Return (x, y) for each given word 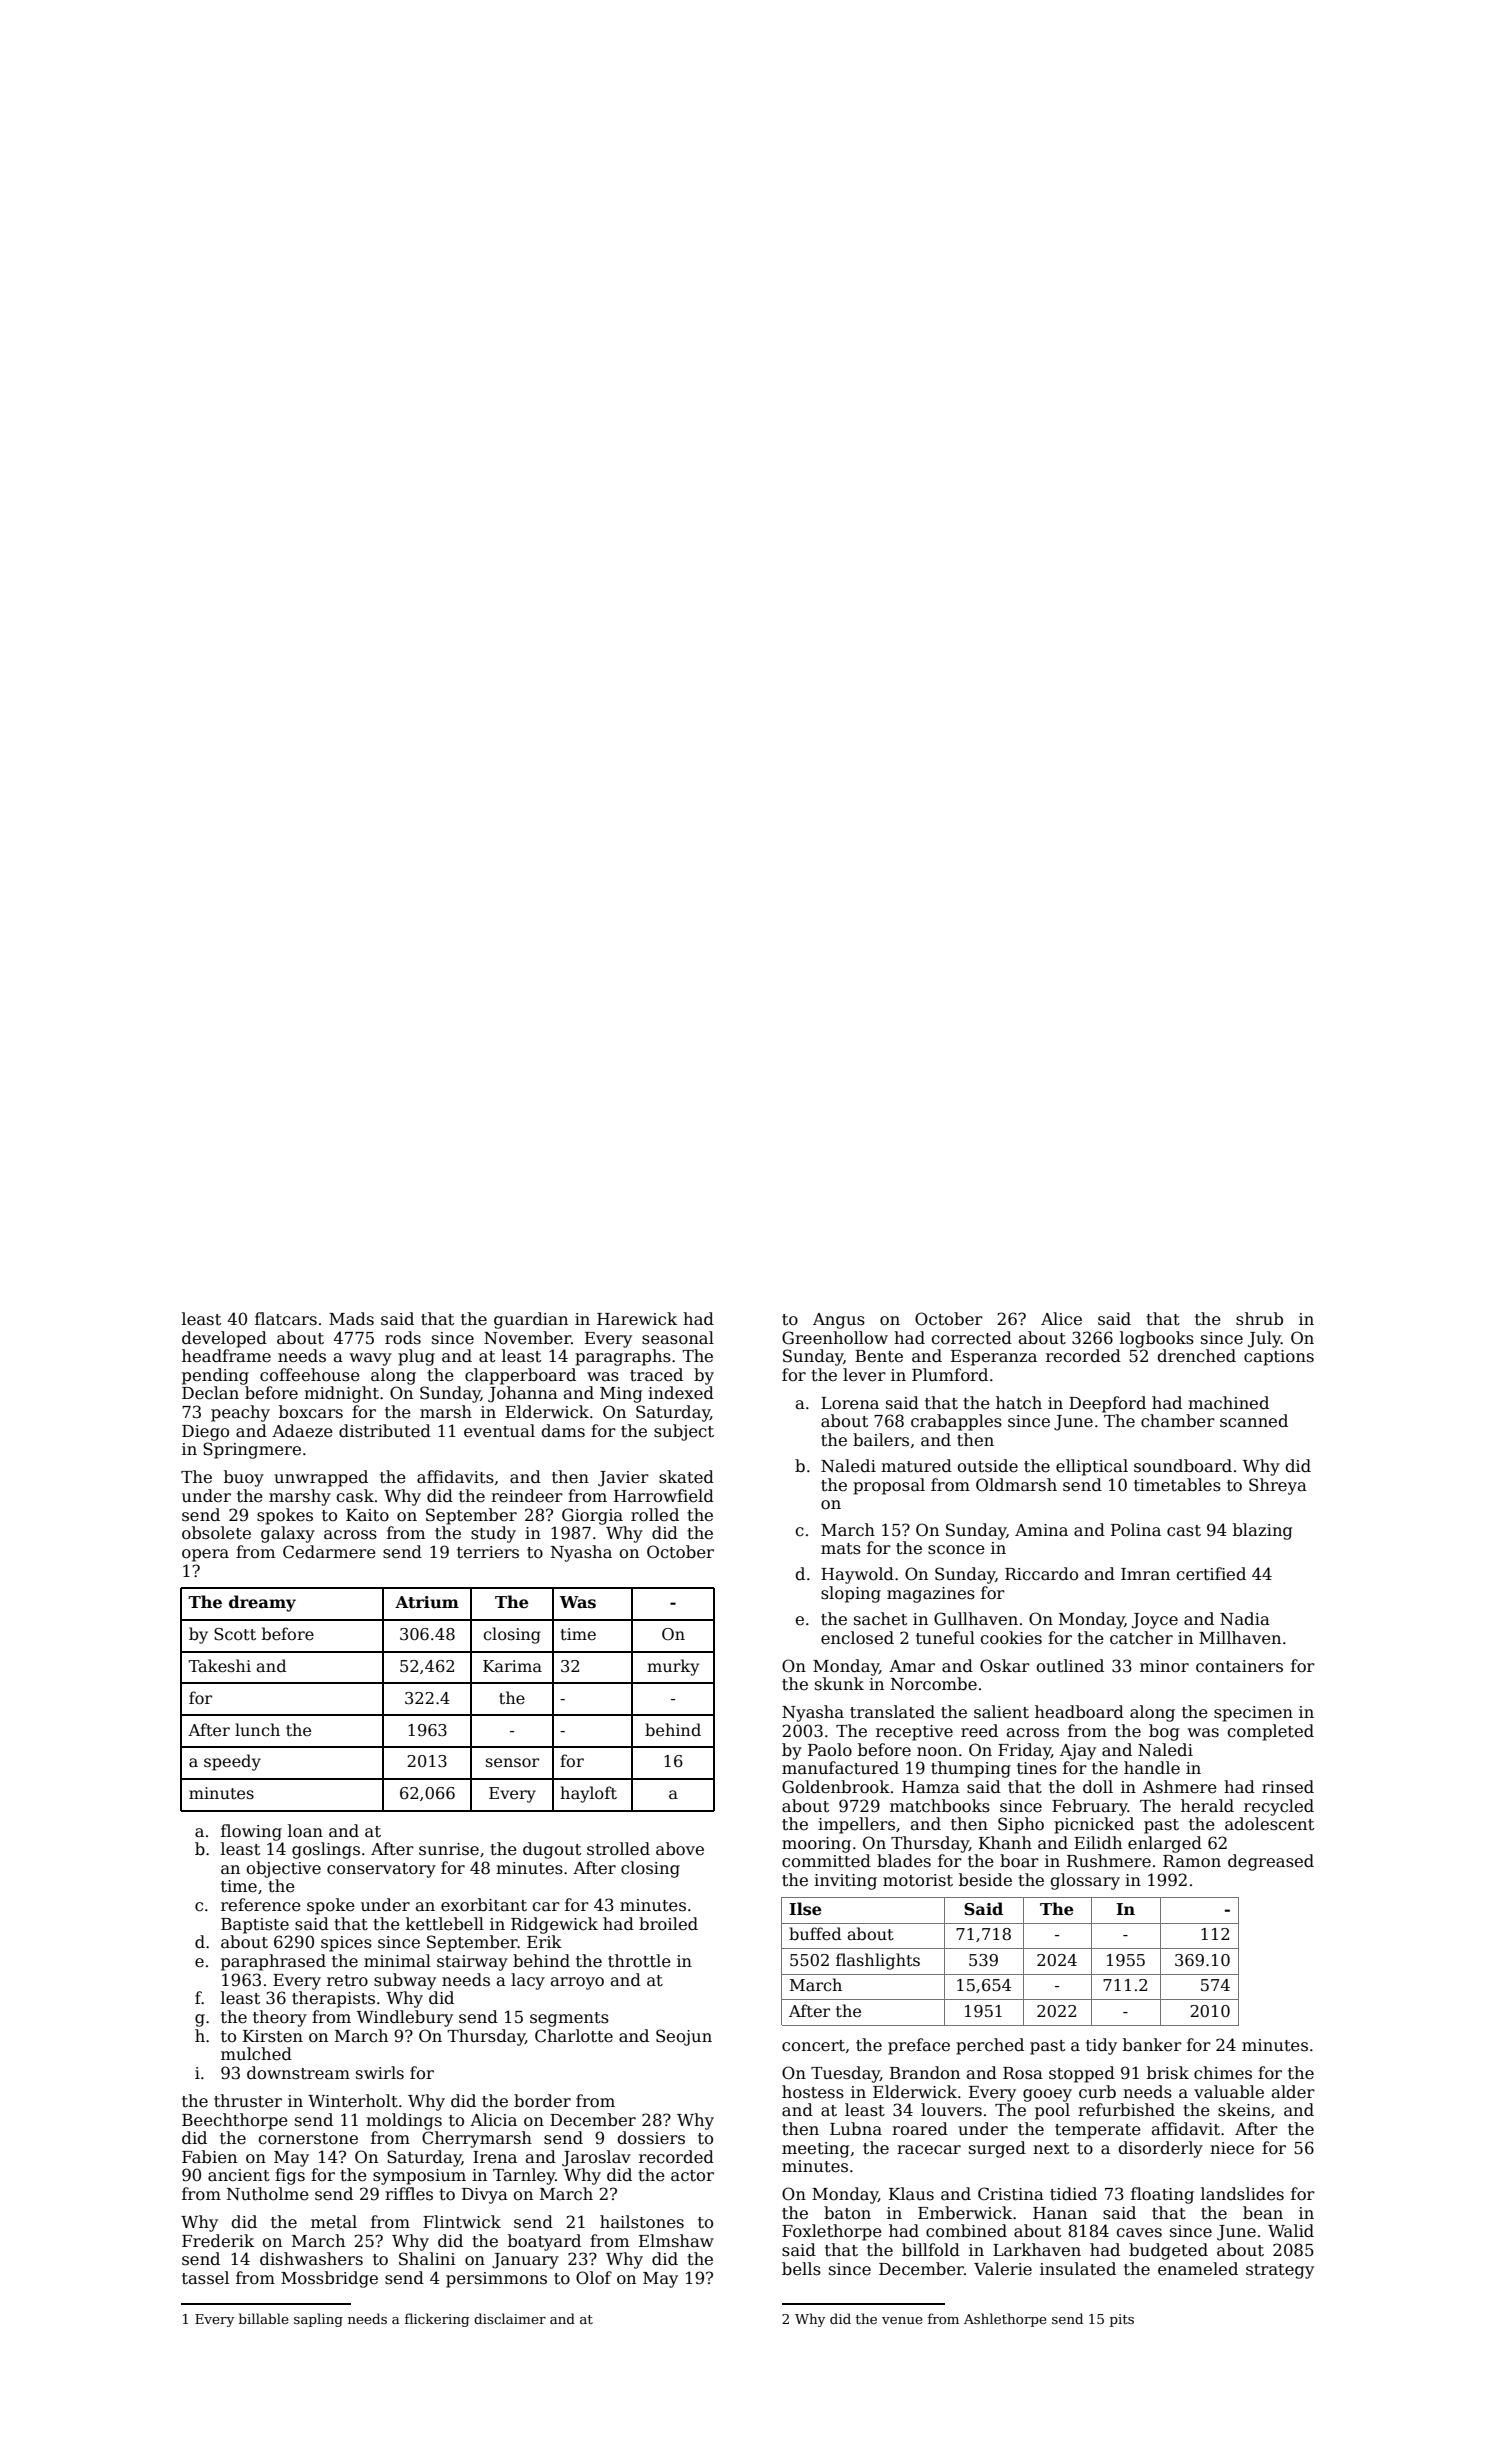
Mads (351, 1319)
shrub (1259, 1319)
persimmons (496, 2280)
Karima (512, 1666)
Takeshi (219, 1666)
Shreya (1278, 1486)
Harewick (637, 1319)
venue (902, 2320)
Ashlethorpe (1005, 2320)
